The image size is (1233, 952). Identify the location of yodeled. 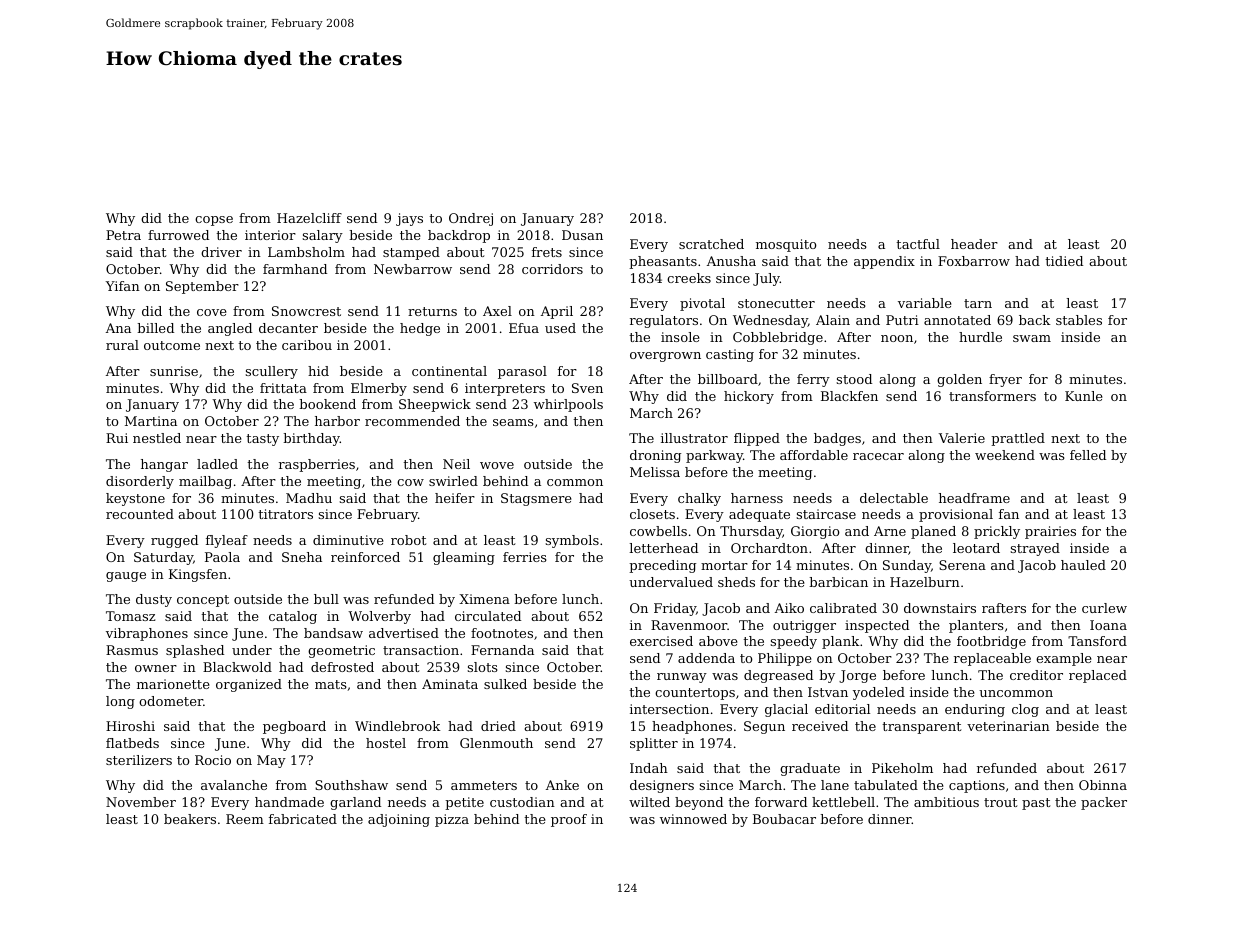
(879, 693).
